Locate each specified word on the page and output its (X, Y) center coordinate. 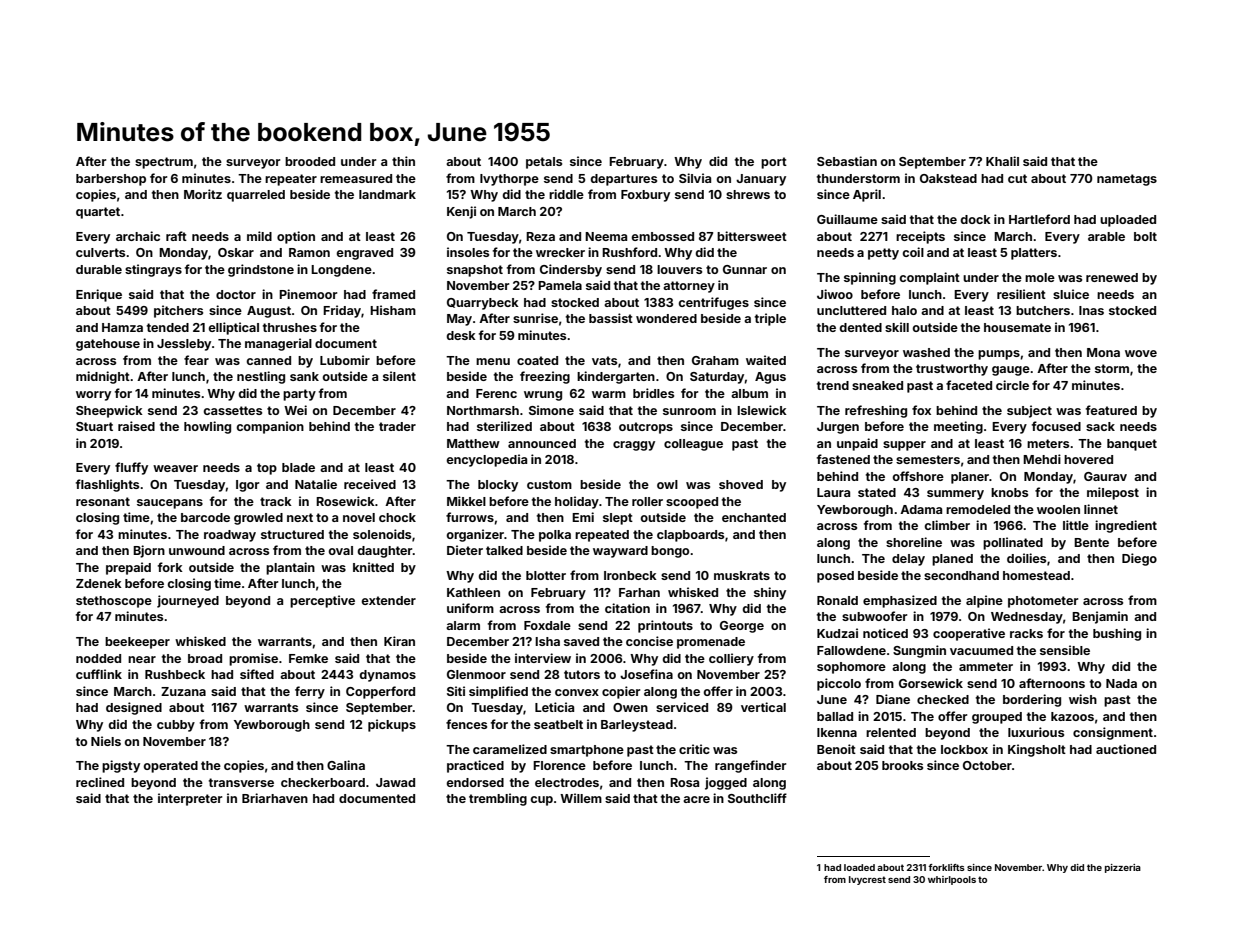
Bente (1091, 542)
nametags (1127, 180)
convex (577, 692)
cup (541, 801)
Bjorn (149, 551)
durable (99, 269)
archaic (138, 236)
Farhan (639, 592)
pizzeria (1123, 868)
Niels (106, 741)
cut (1017, 178)
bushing (1117, 634)
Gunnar (745, 269)
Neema (606, 236)
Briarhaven (275, 798)
